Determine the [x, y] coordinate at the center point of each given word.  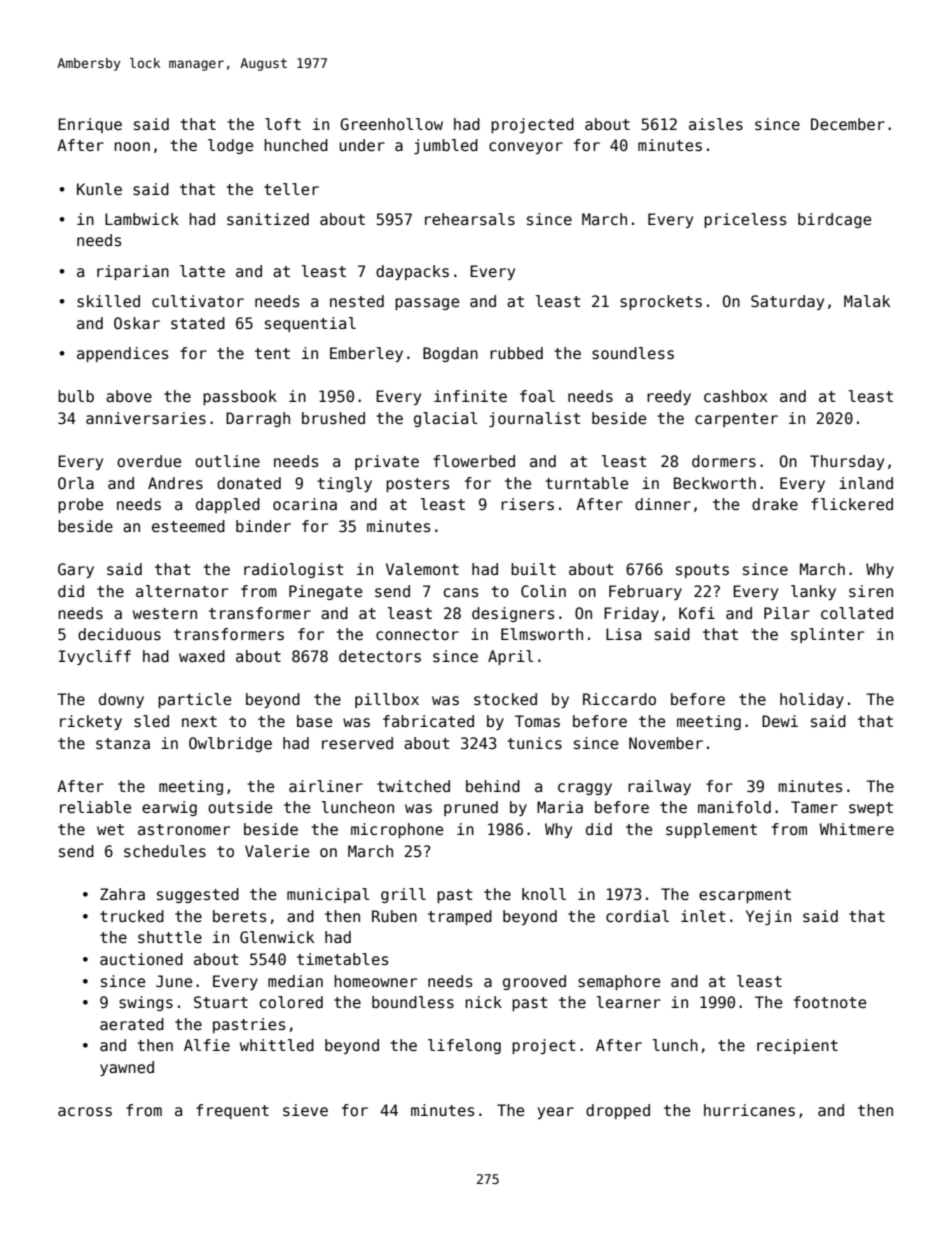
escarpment [745, 896]
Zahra [122, 894]
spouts [702, 571]
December [848, 124]
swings [146, 1003]
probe [80, 505]
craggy [585, 789]
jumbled [446, 146]
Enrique [90, 125]
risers [527, 504]
